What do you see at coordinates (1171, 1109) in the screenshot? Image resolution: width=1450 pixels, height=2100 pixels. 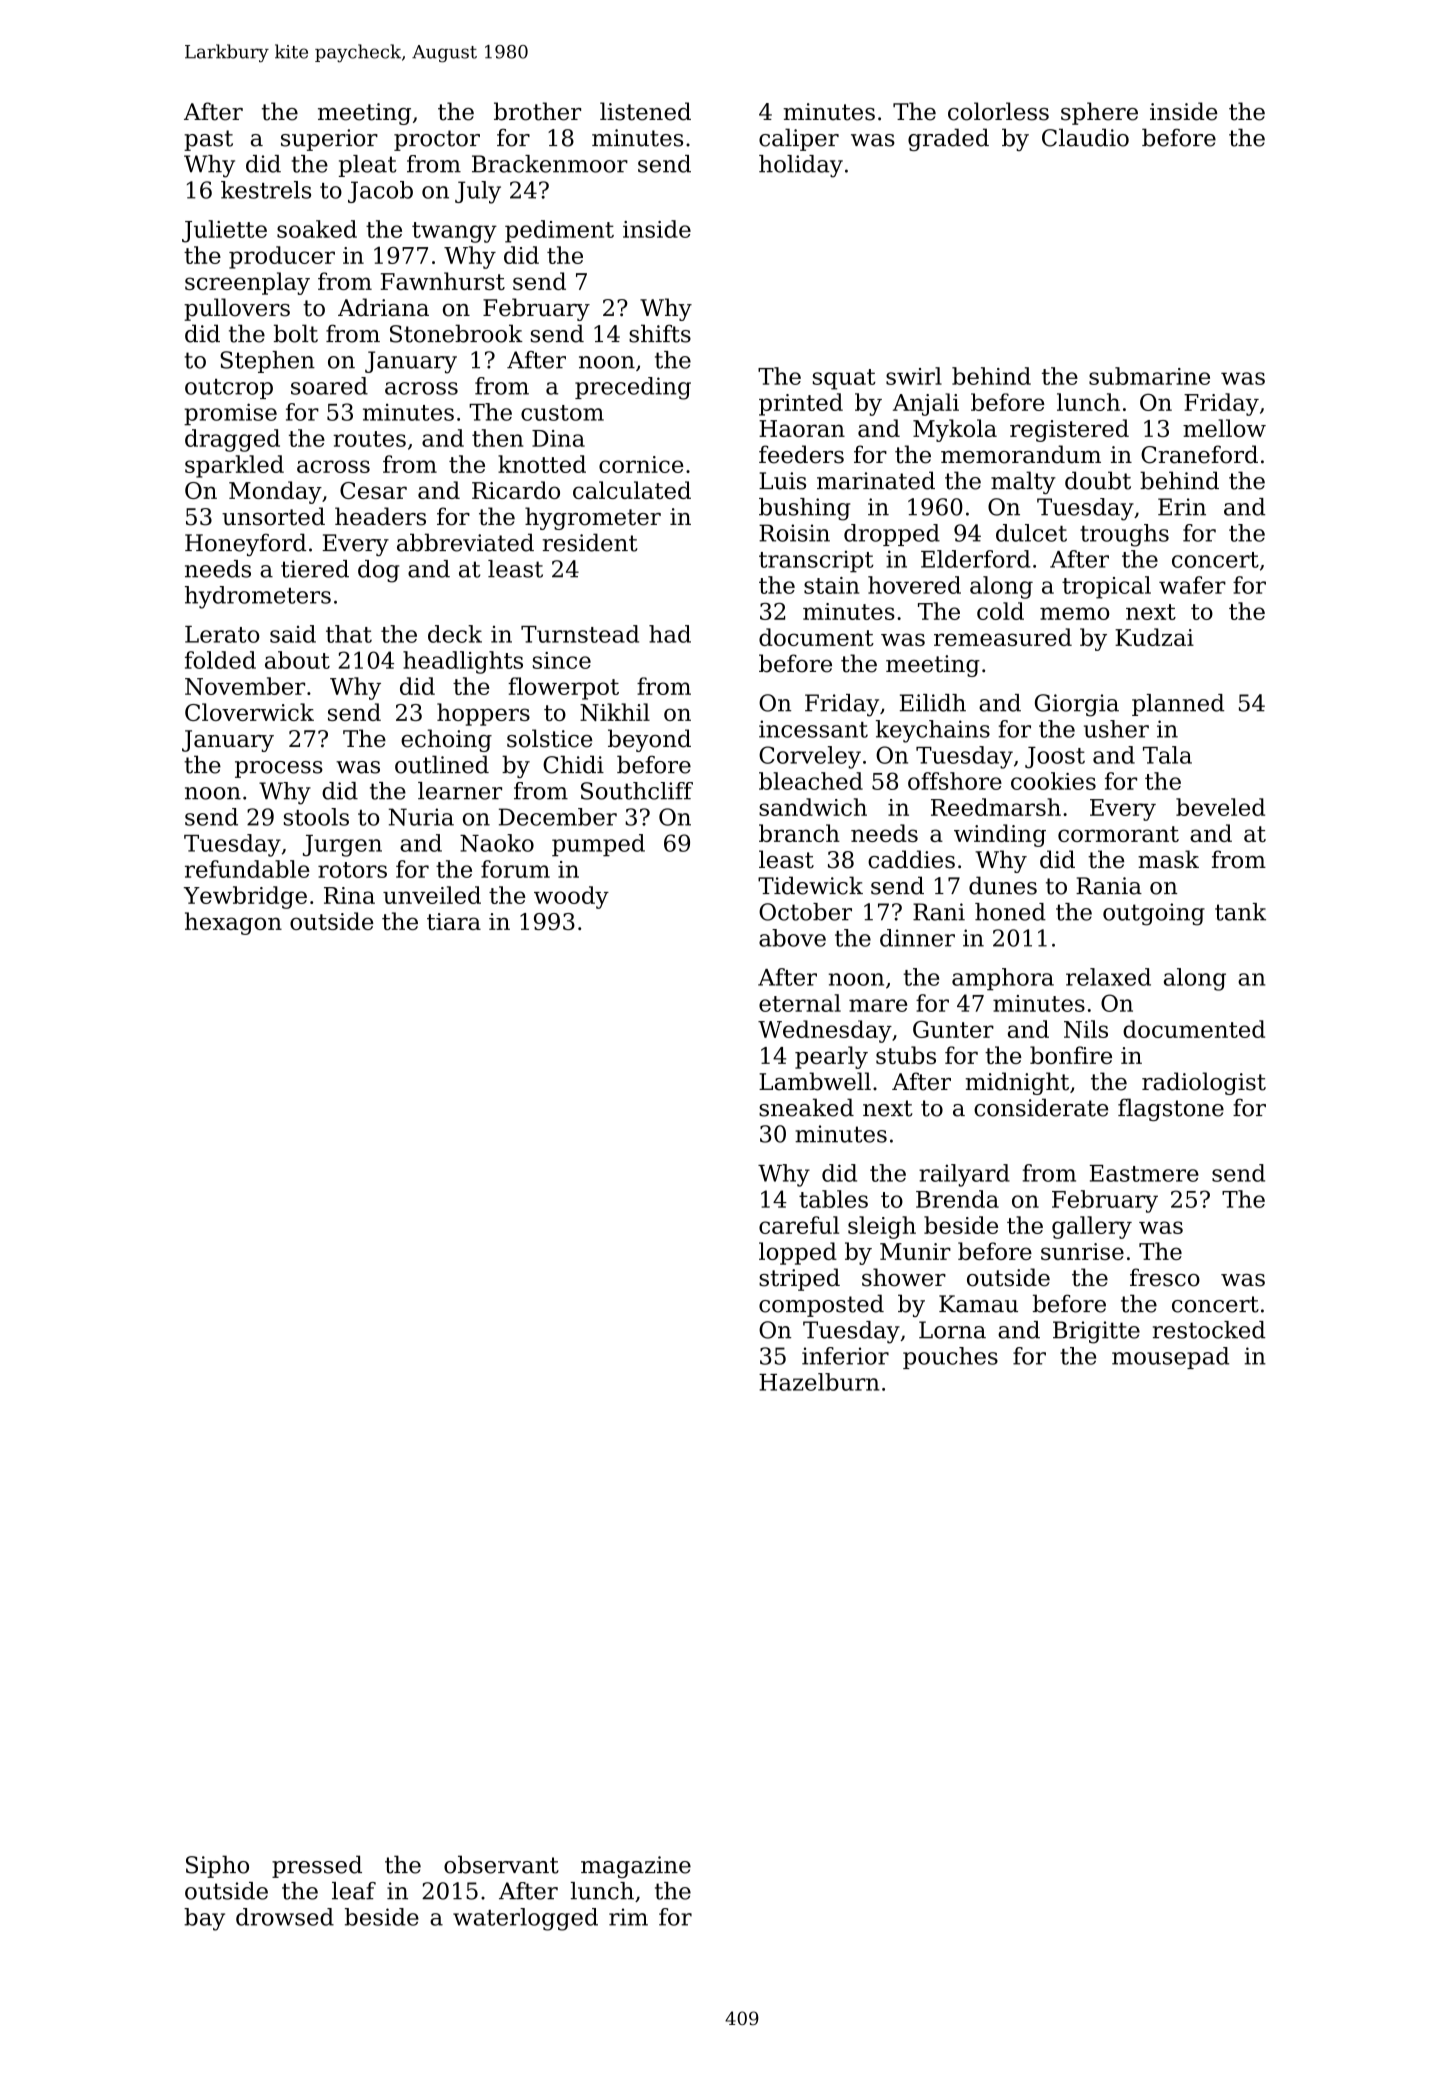 I see `flagstone` at bounding box center [1171, 1109].
